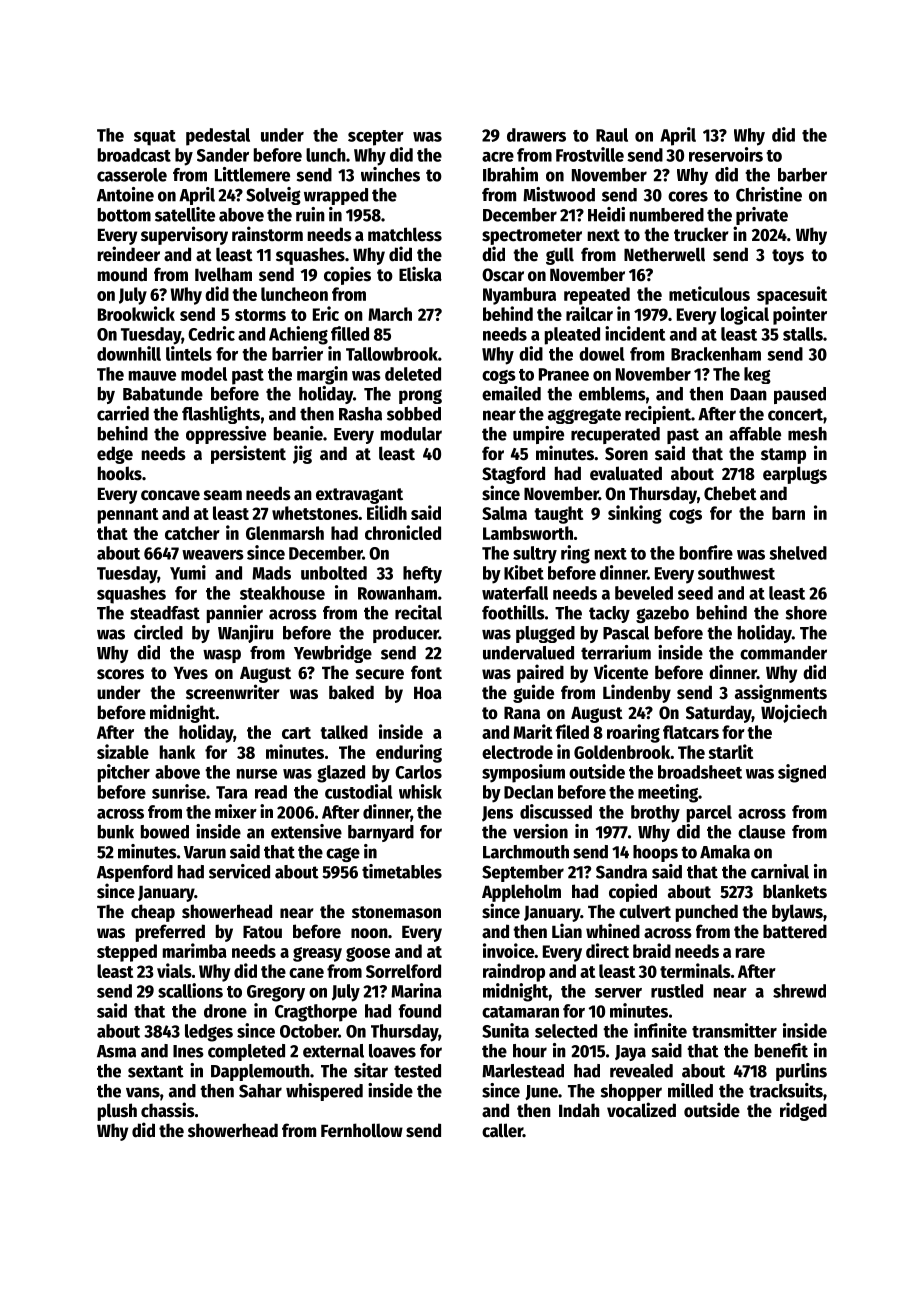  I want to click on serviced, so click(239, 871).
